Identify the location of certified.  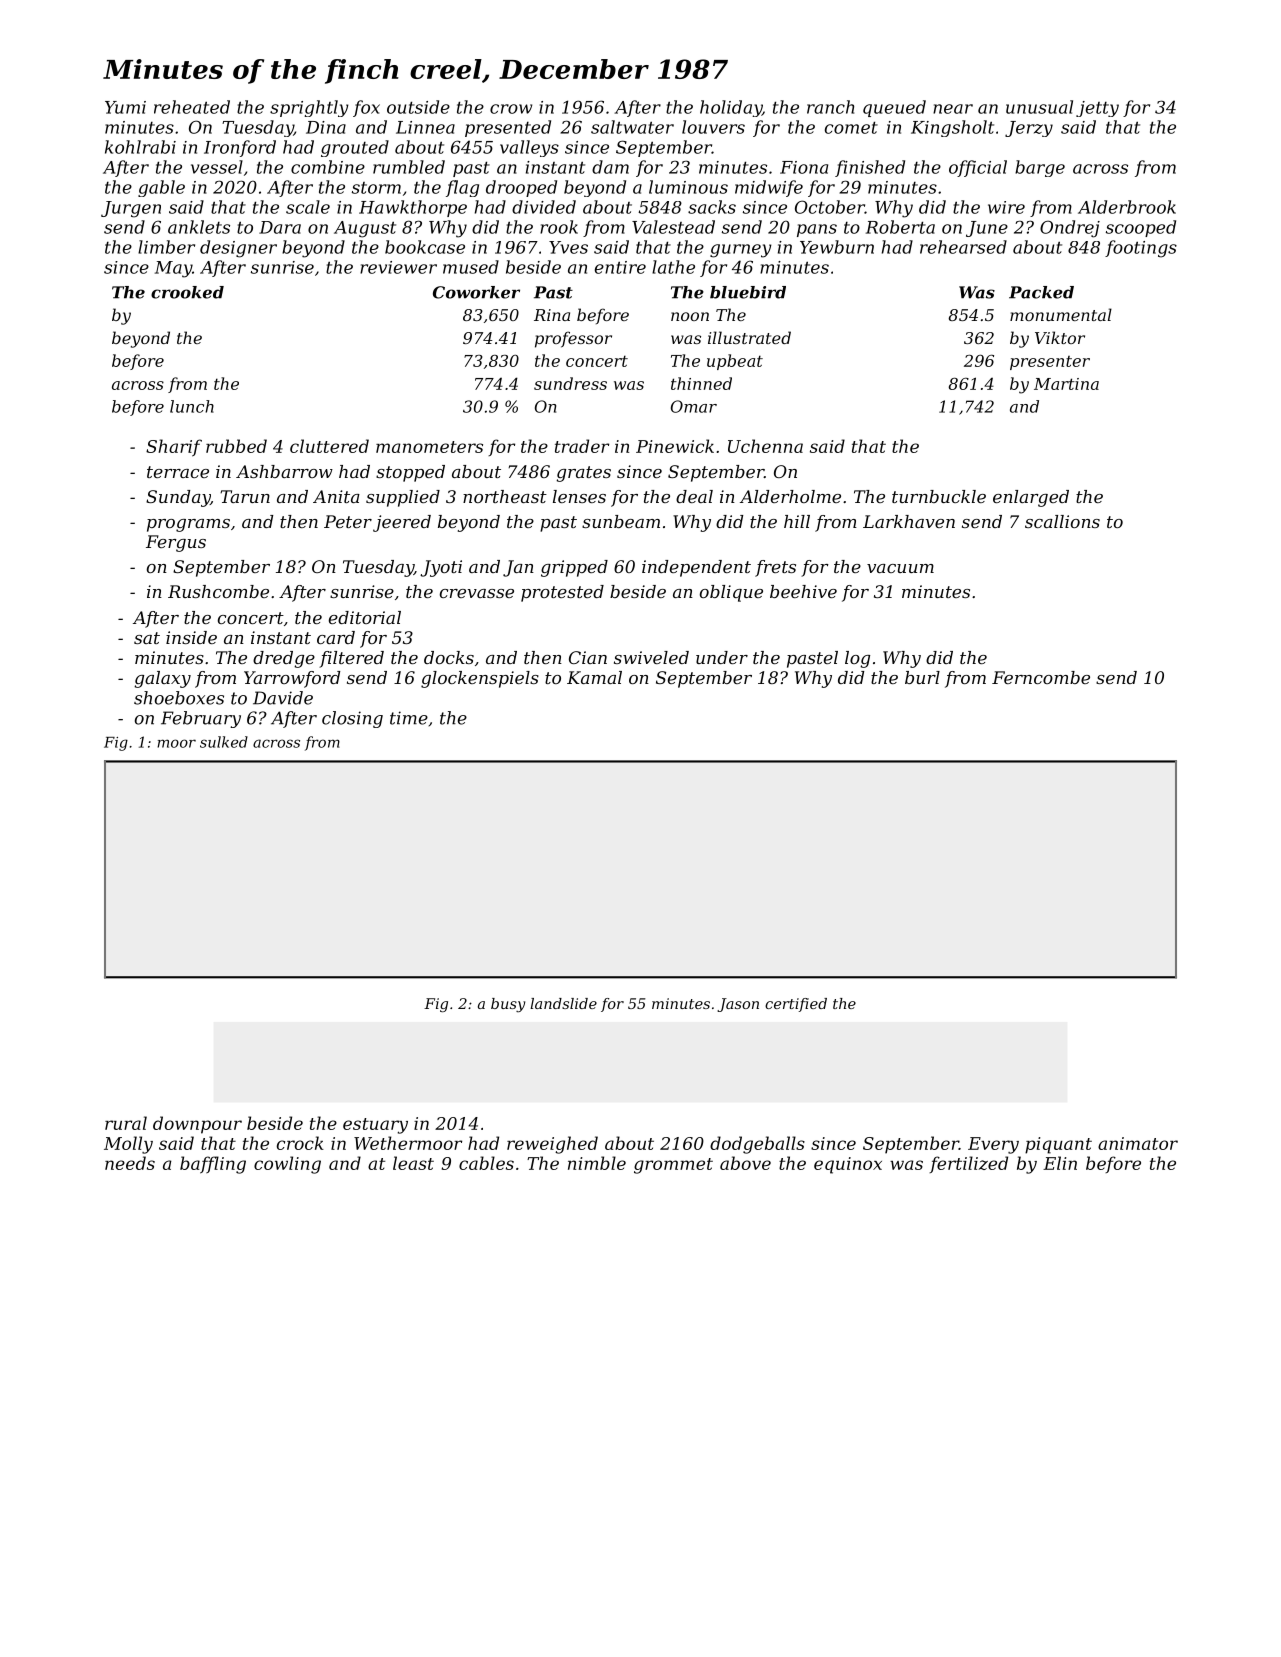
(796, 1005).
